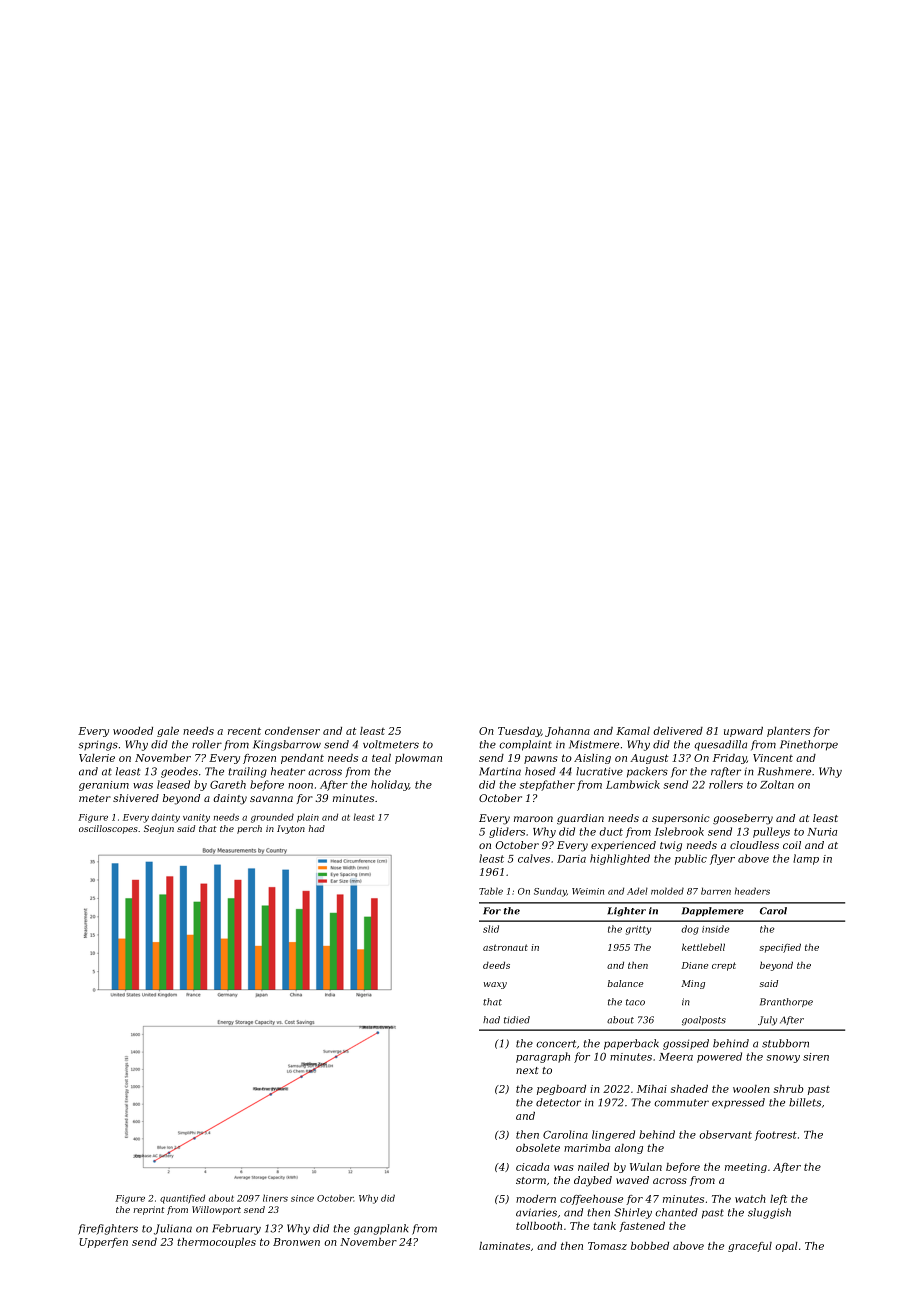 Image resolution: width=924 pixels, height=1308 pixels. I want to click on plowman, so click(418, 759).
